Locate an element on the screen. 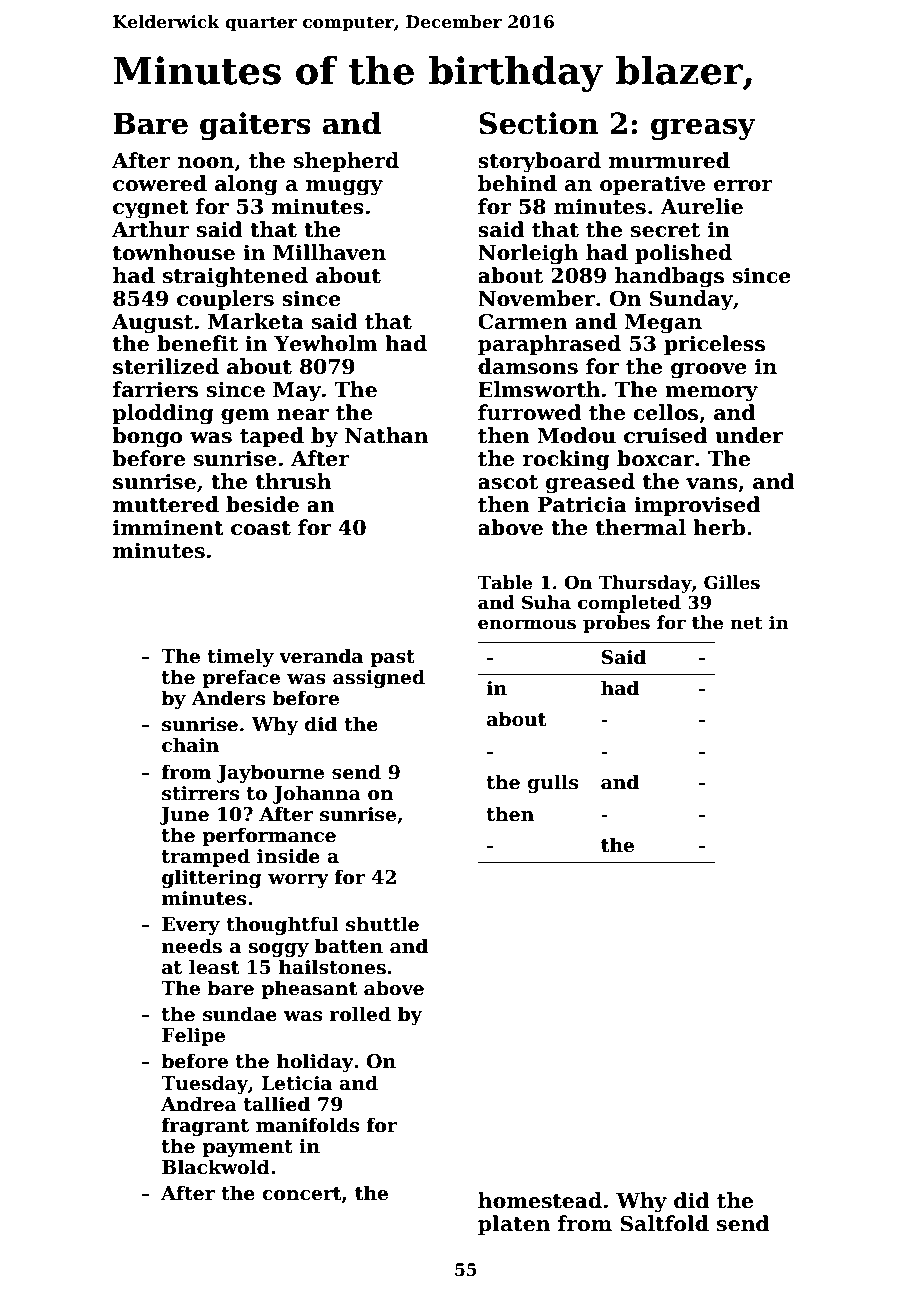  assigned is located at coordinates (379, 678).
